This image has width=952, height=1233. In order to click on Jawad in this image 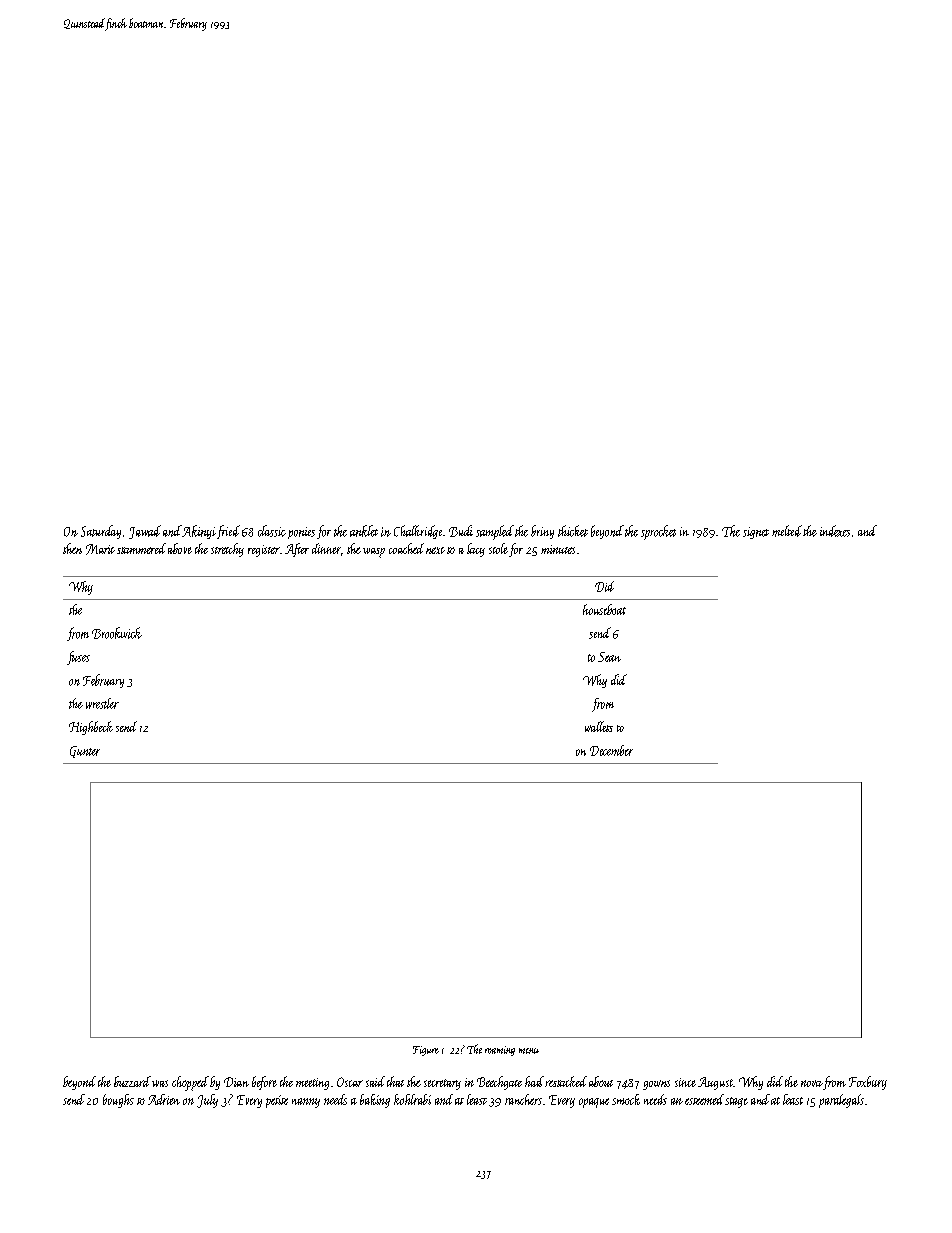, I will do `click(145, 532)`.
